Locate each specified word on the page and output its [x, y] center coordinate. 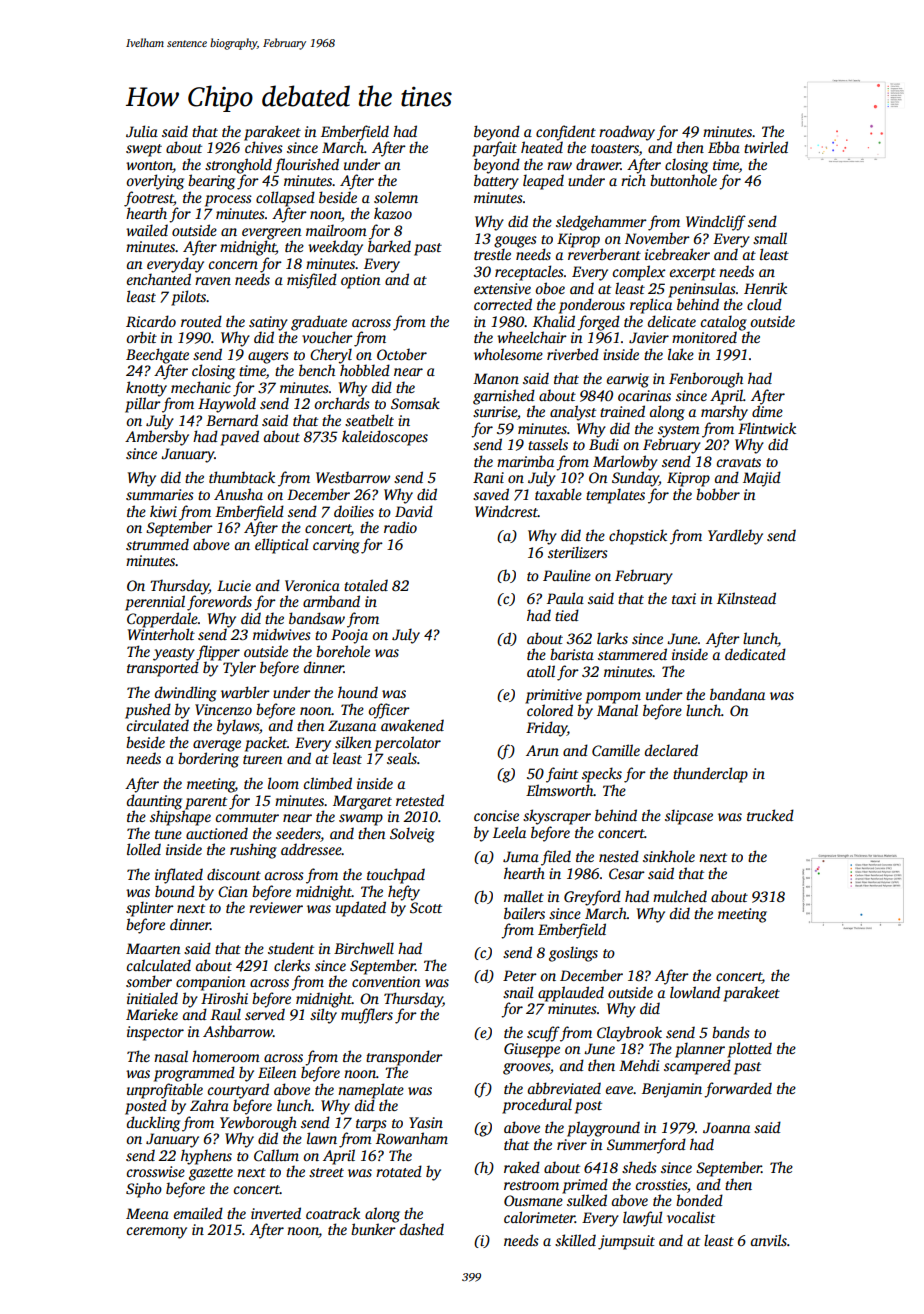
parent [206, 803]
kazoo [393, 213]
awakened [412, 725]
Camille [616, 750]
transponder [404, 1058]
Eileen [277, 1072]
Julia [142, 131]
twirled [766, 147]
